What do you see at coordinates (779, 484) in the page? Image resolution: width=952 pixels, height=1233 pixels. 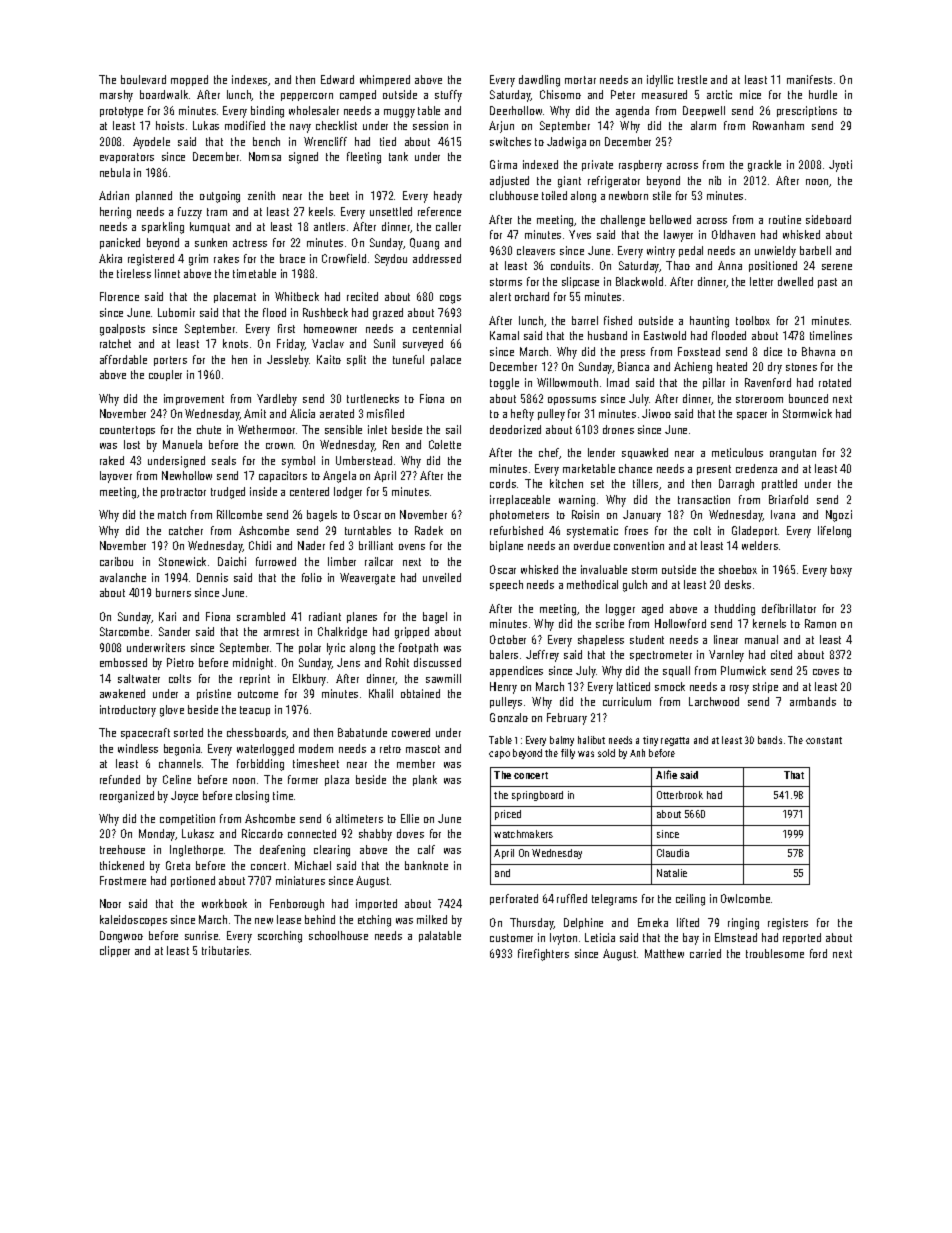 I see `prattled` at bounding box center [779, 484].
